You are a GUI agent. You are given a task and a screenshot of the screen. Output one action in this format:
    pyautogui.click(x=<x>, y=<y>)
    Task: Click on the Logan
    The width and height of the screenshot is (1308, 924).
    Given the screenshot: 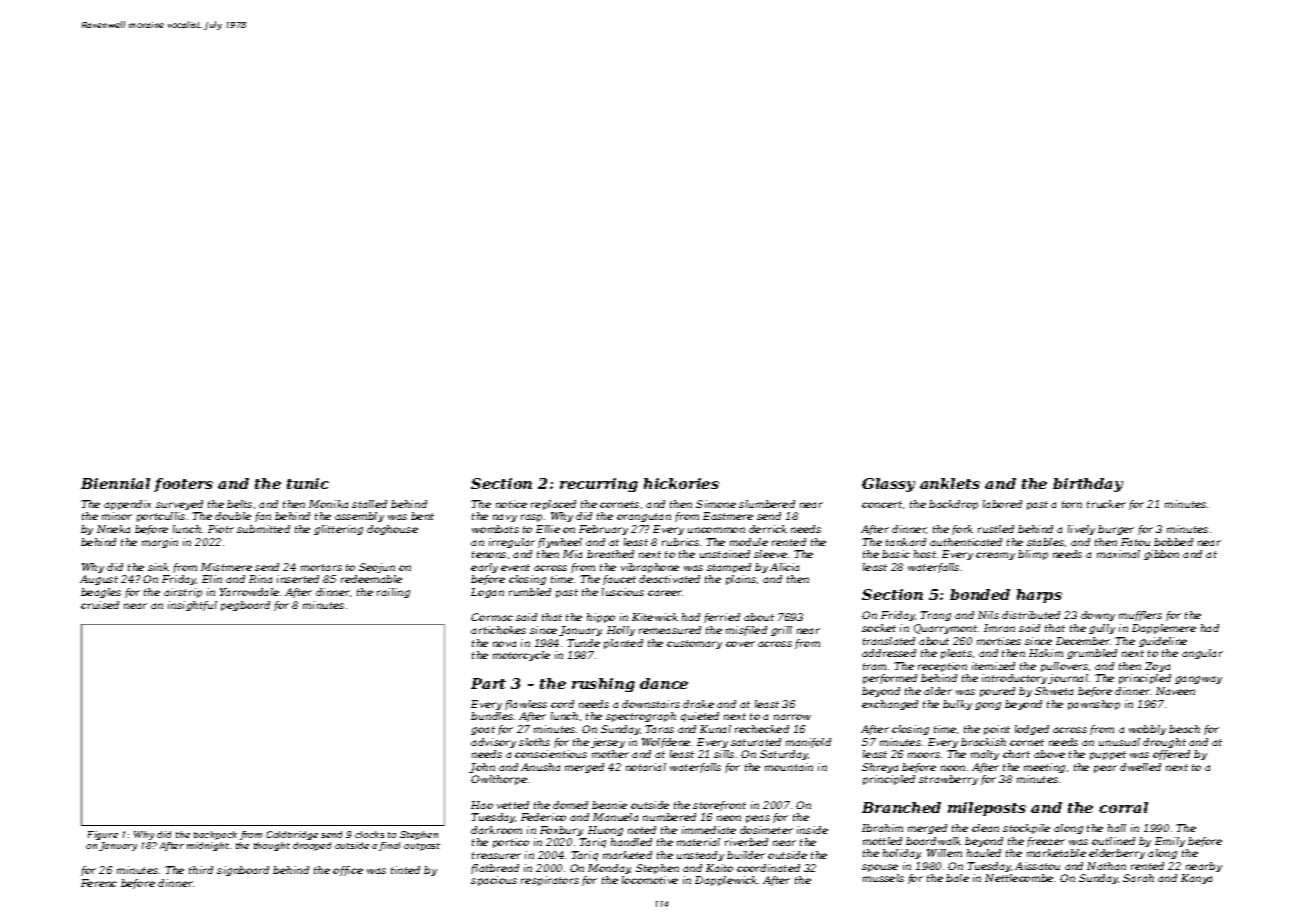 What is the action you would take?
    pyautogui.click(x=487, y=593)
